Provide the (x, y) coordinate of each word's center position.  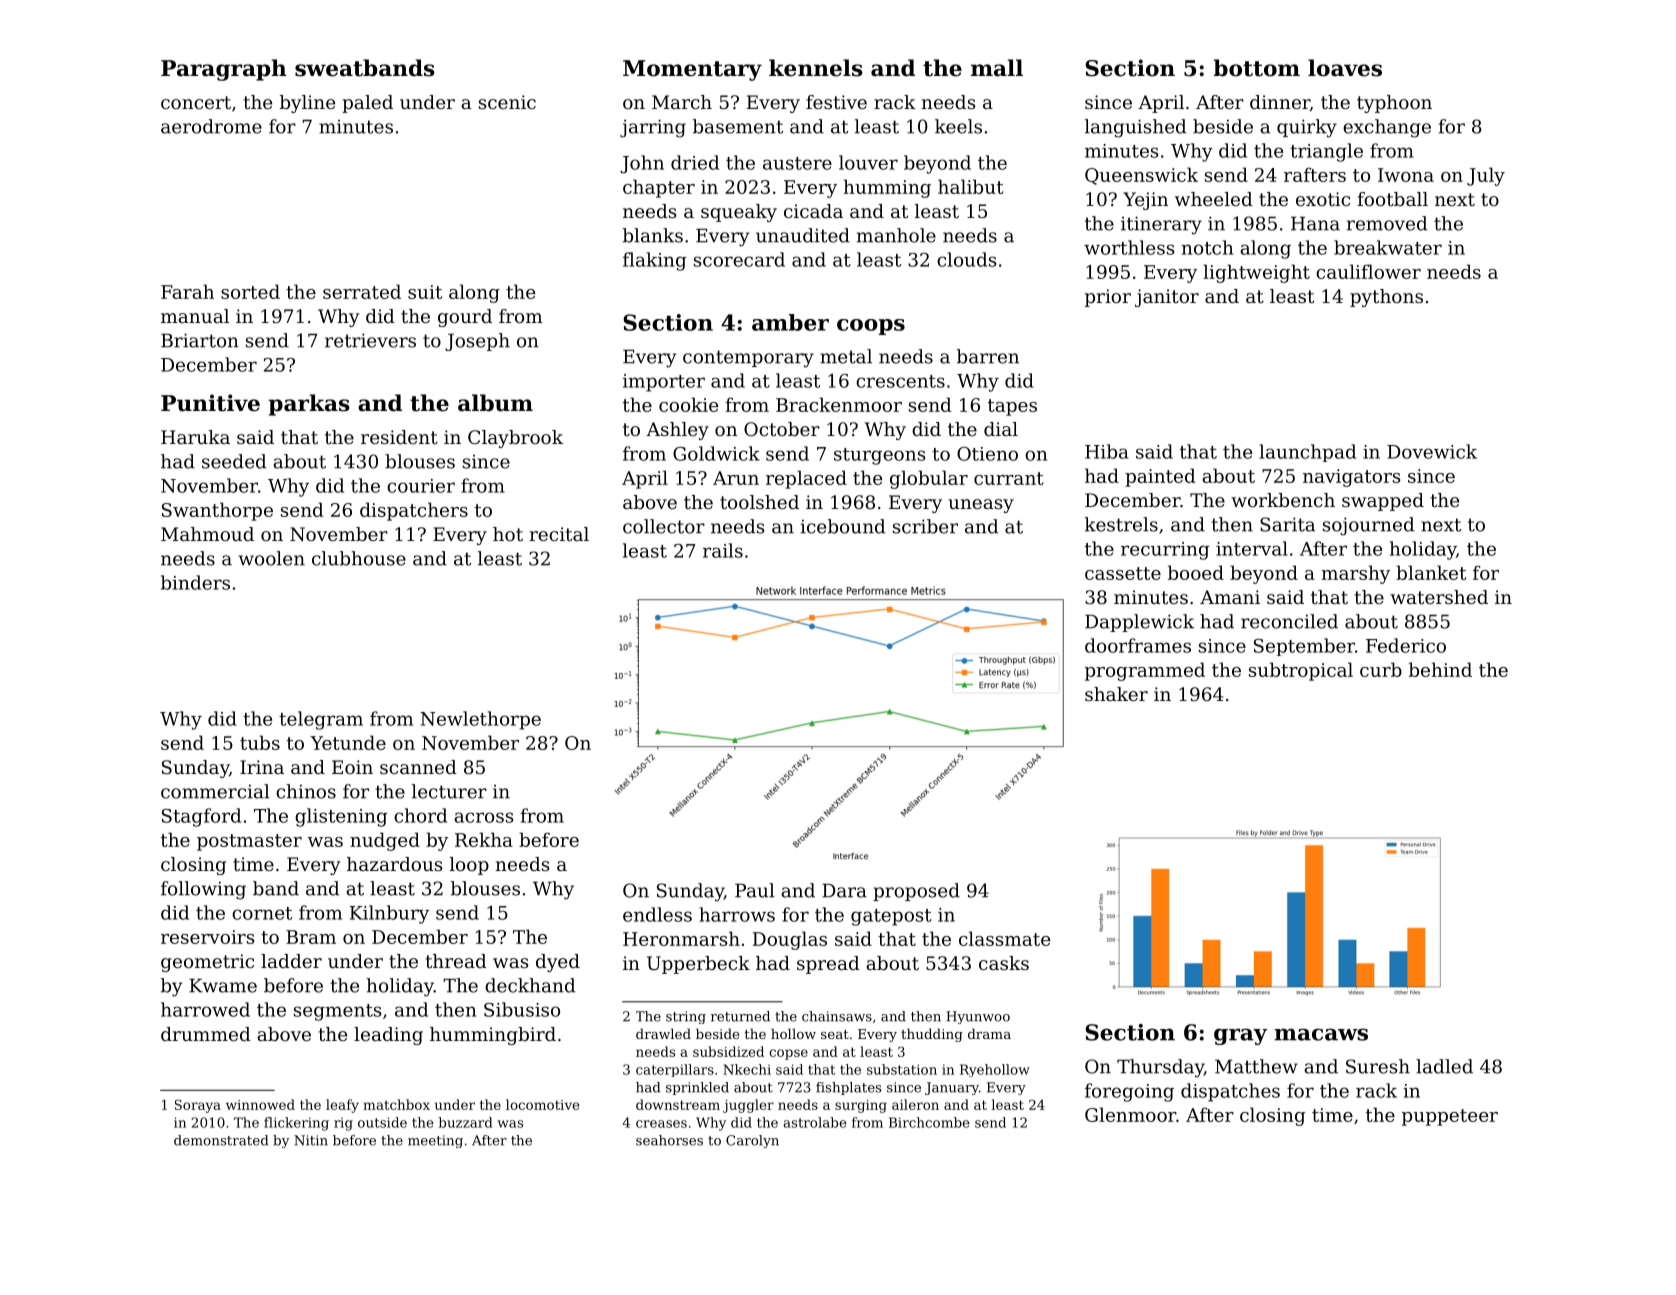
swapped (1383, 502)
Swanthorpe (217, 511)
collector (664, 526)
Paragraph (224, 70)
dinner (1280, 103)
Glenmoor (1130, 1114)
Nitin (311, 1140)
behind (1440, 669)
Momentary (692, 70)
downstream (678, 1104)
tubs (260, 742)
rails (723, 550)
